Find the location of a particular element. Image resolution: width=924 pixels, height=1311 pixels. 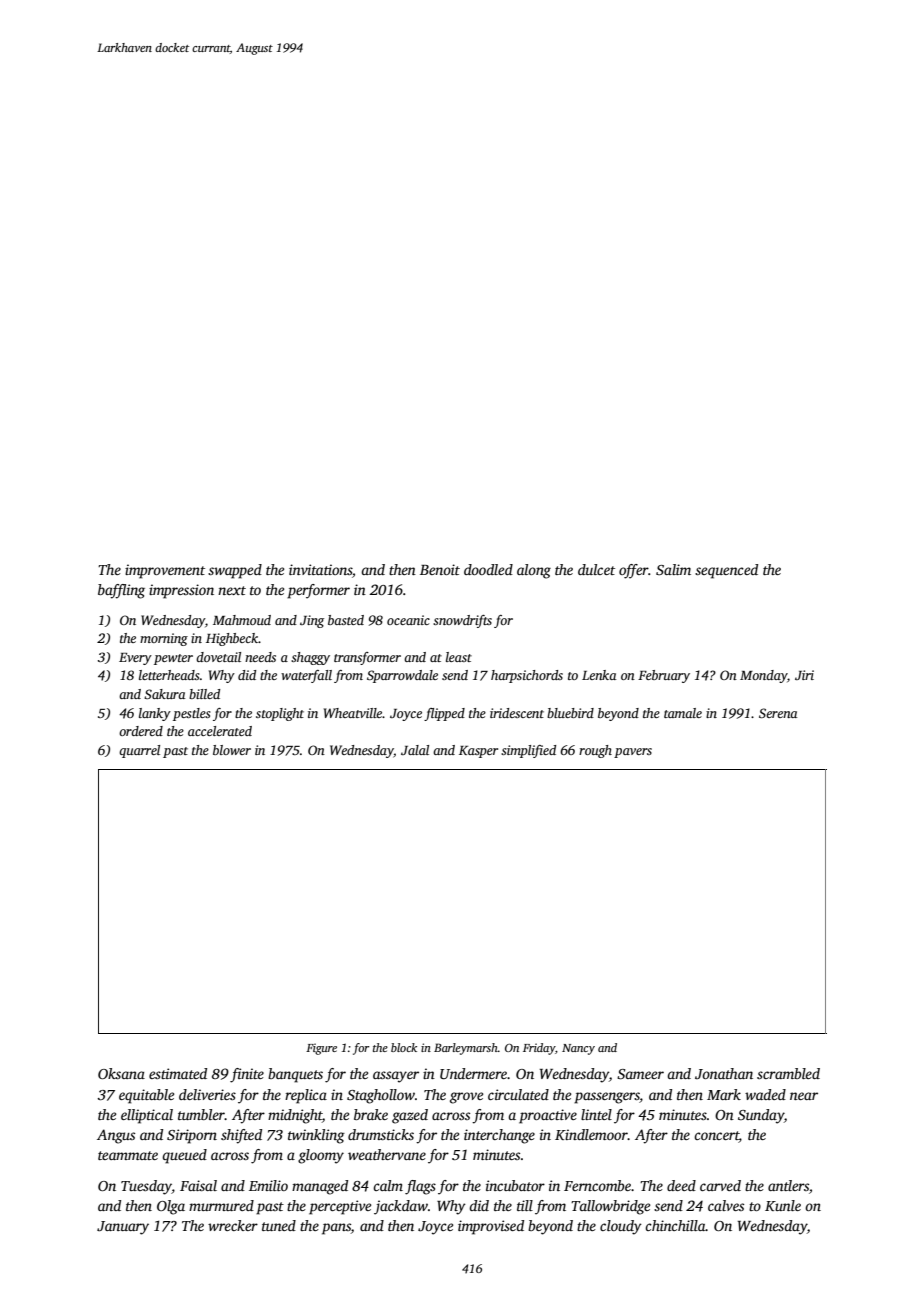

interchange is located at coordinates (499, 1136).
